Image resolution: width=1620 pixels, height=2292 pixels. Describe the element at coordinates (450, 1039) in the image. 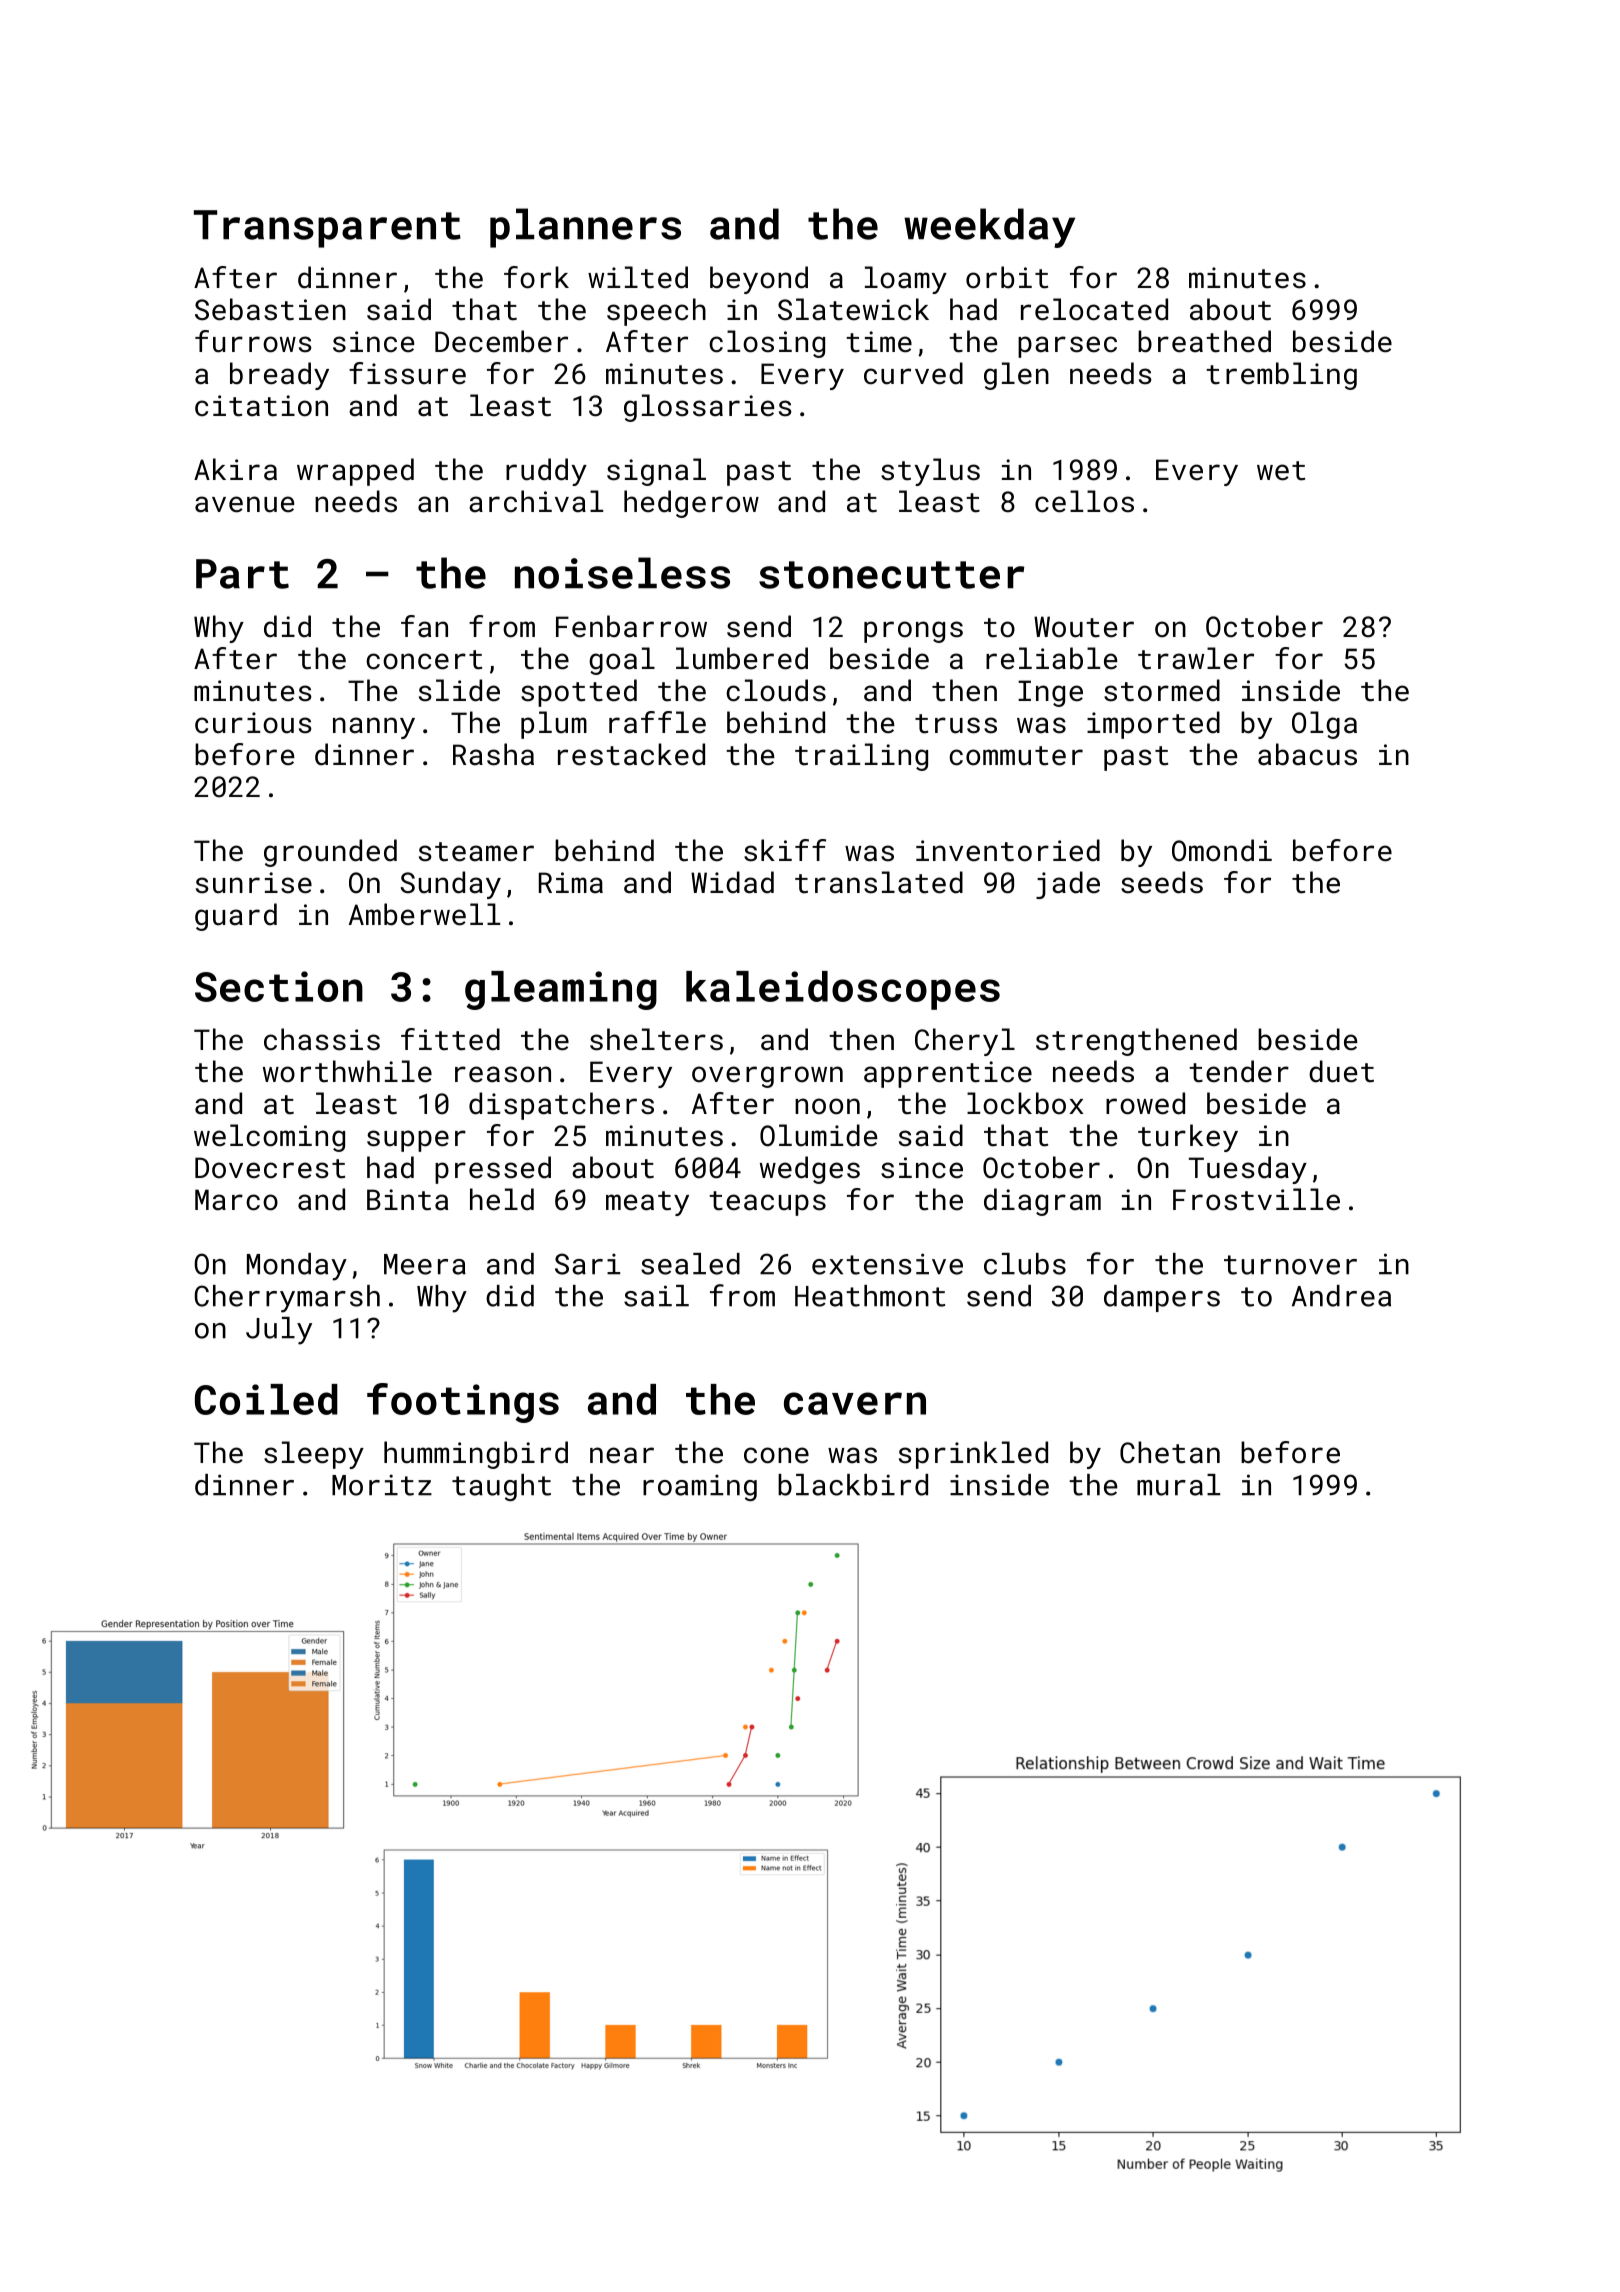

I see `fitted` at that location.
